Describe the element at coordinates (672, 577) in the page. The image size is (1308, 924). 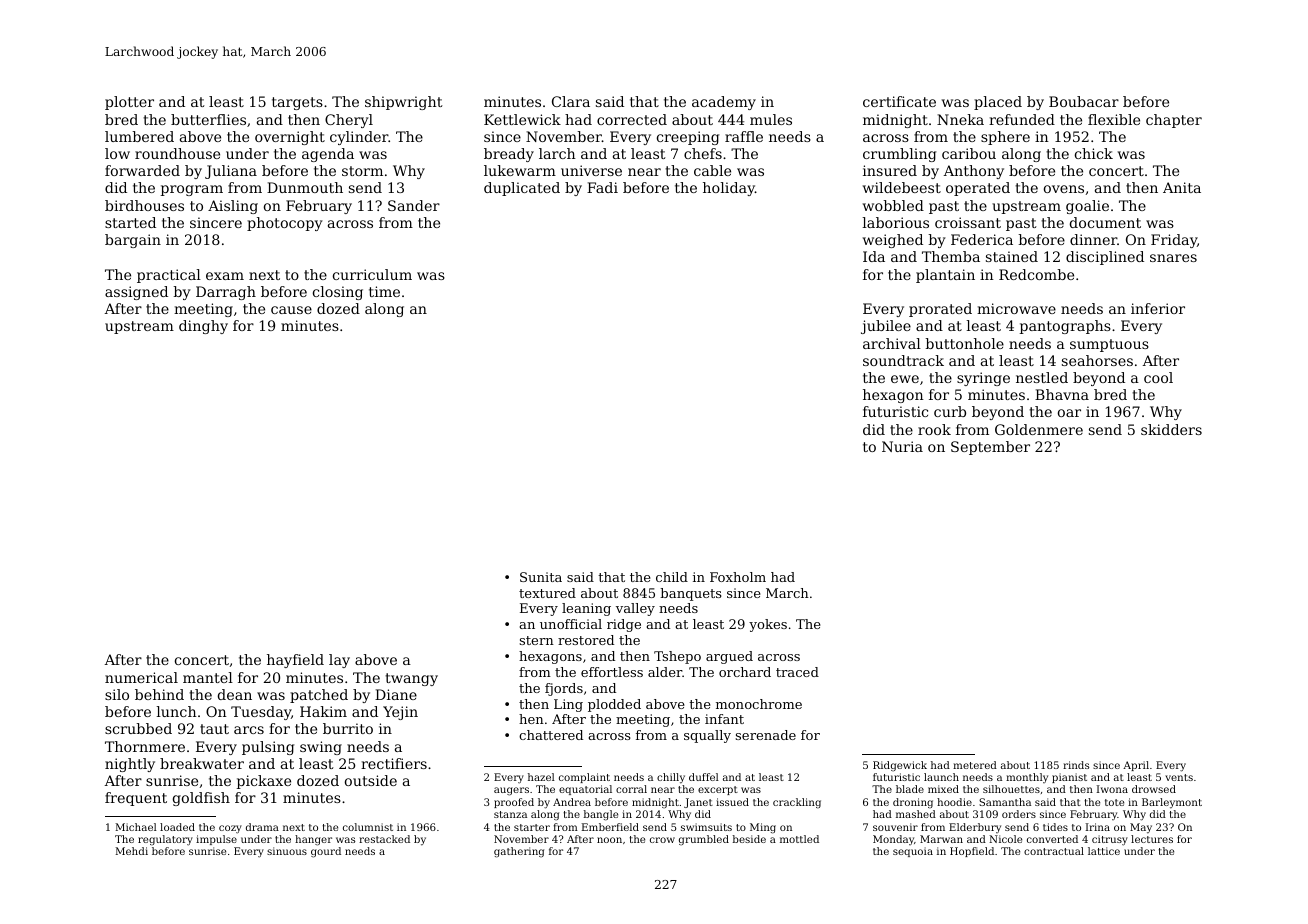
I see `child` at that location.
